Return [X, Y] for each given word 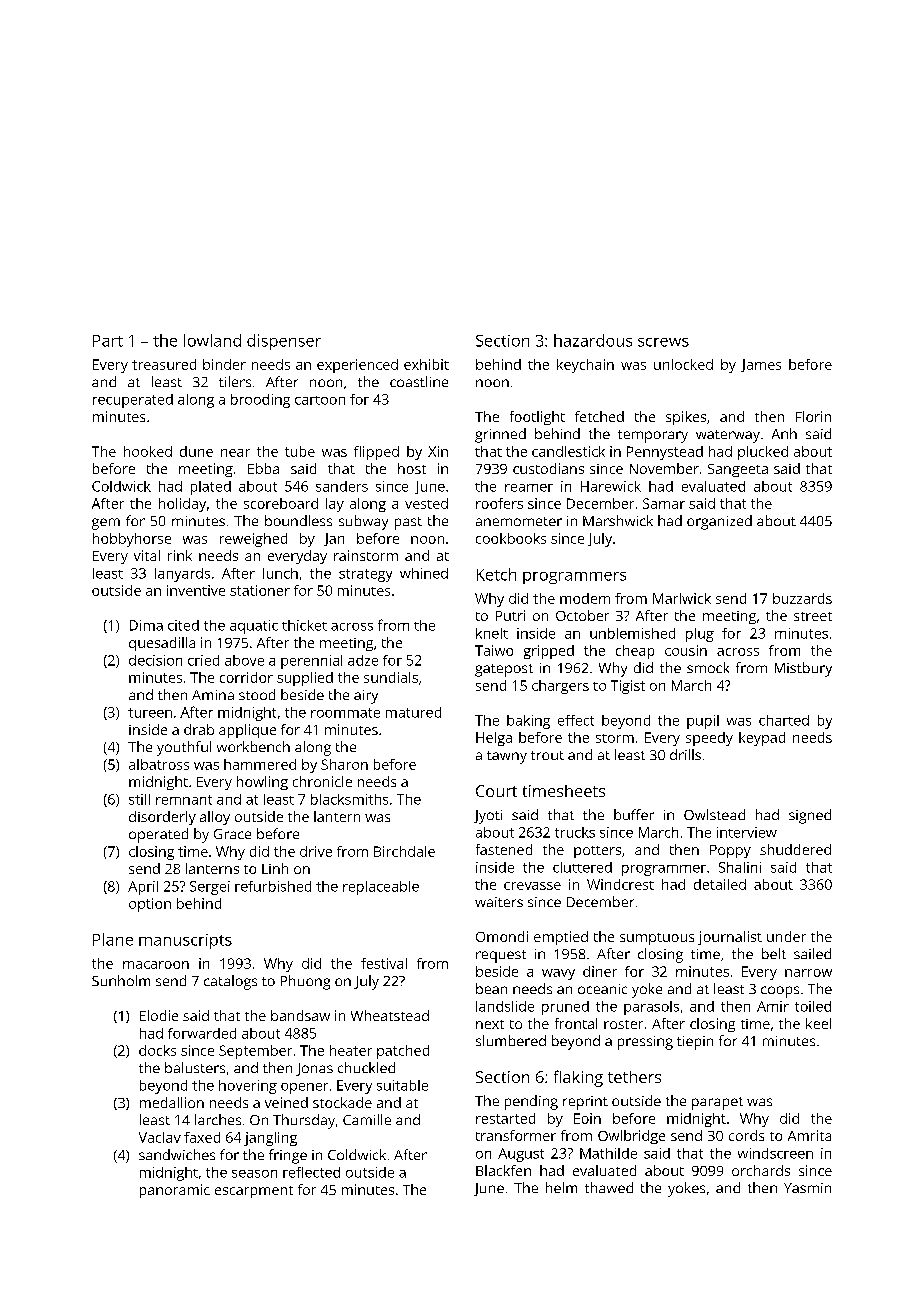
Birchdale [404, 851]
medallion [172, 1102]
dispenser [284, 342]
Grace [232, 834]
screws [663, 342]
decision [155, 660]
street [813, 616]
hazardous [593, 340]
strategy [365, 575]
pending [531, 1102]
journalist [730, 938]
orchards [761, 1170]
